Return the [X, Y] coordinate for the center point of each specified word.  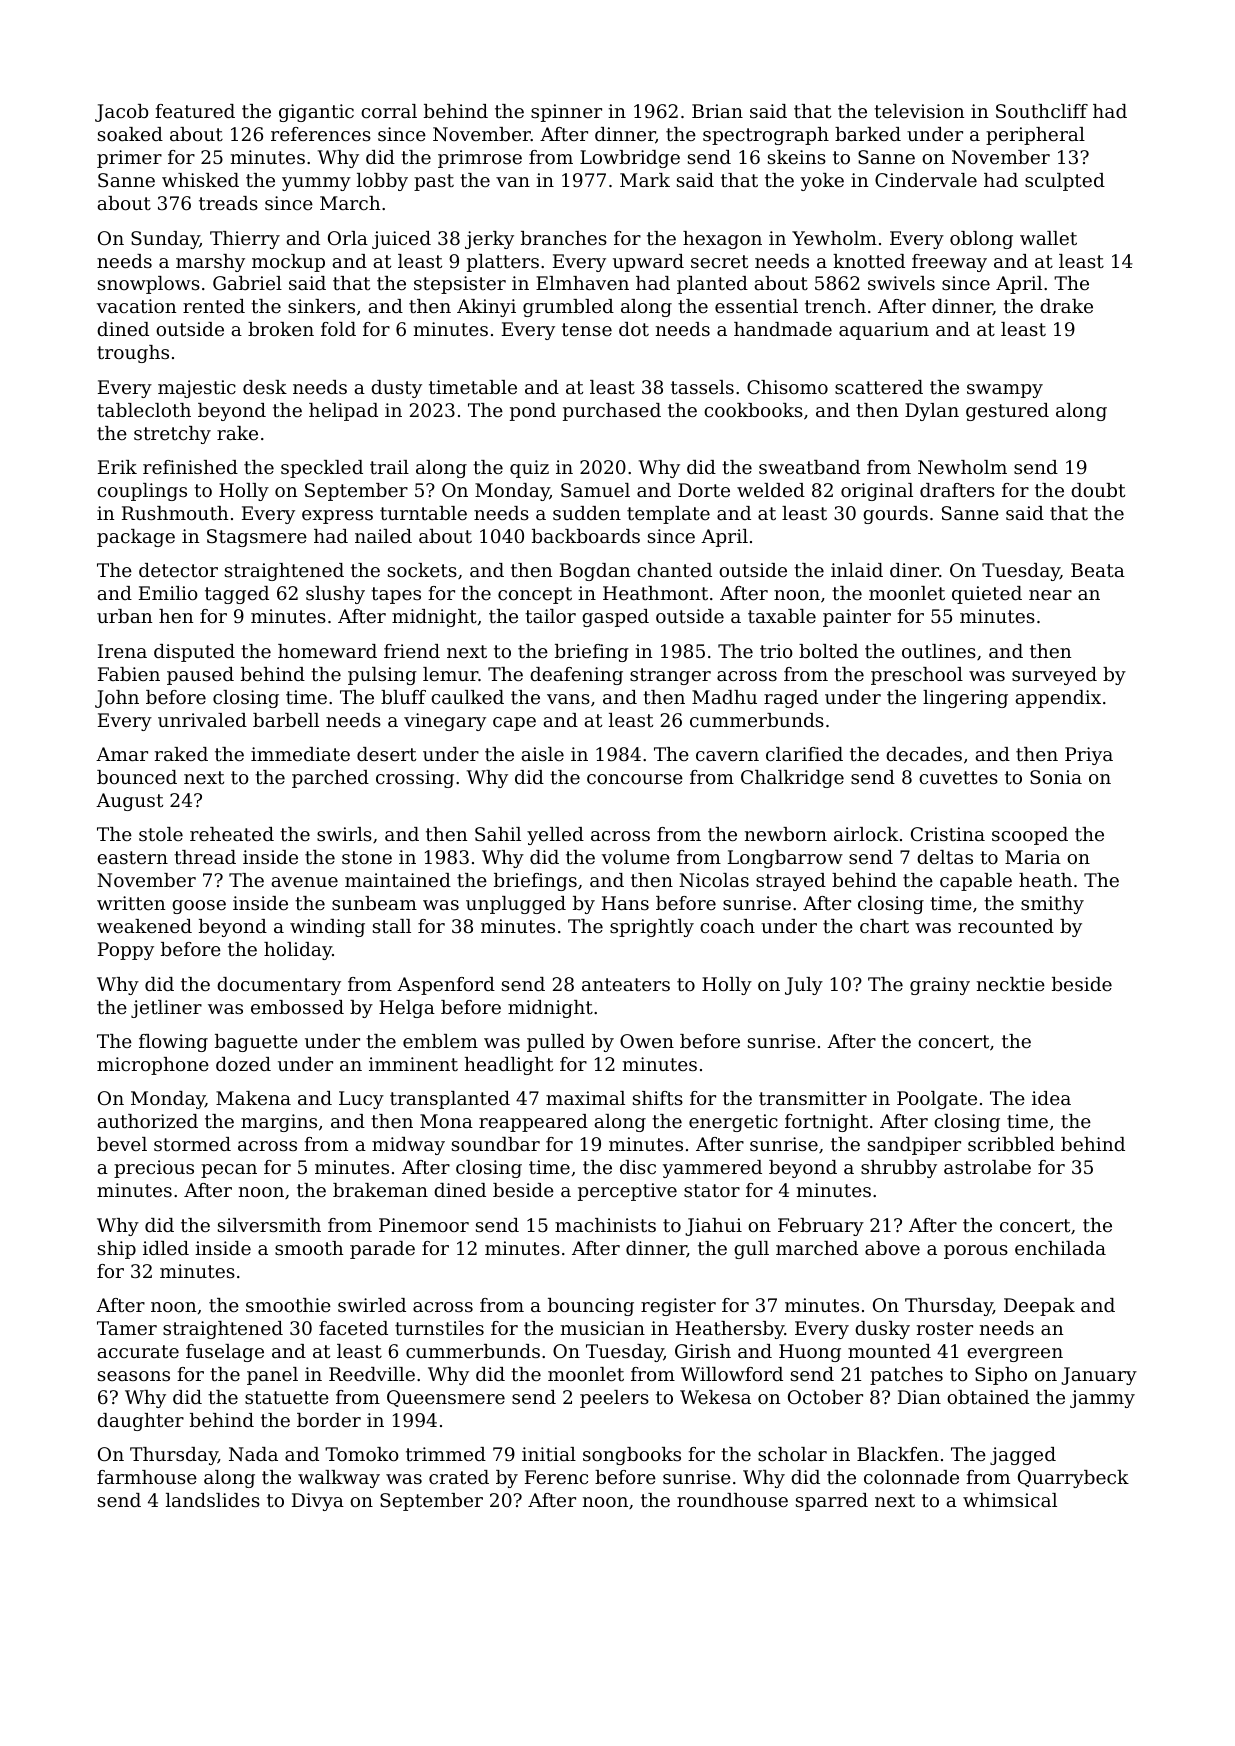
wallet [1048, 238]
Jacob [121, 113]
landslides [213, 1500]
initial [549, 1454]
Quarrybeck [1073, 1479]
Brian [717, 111]
